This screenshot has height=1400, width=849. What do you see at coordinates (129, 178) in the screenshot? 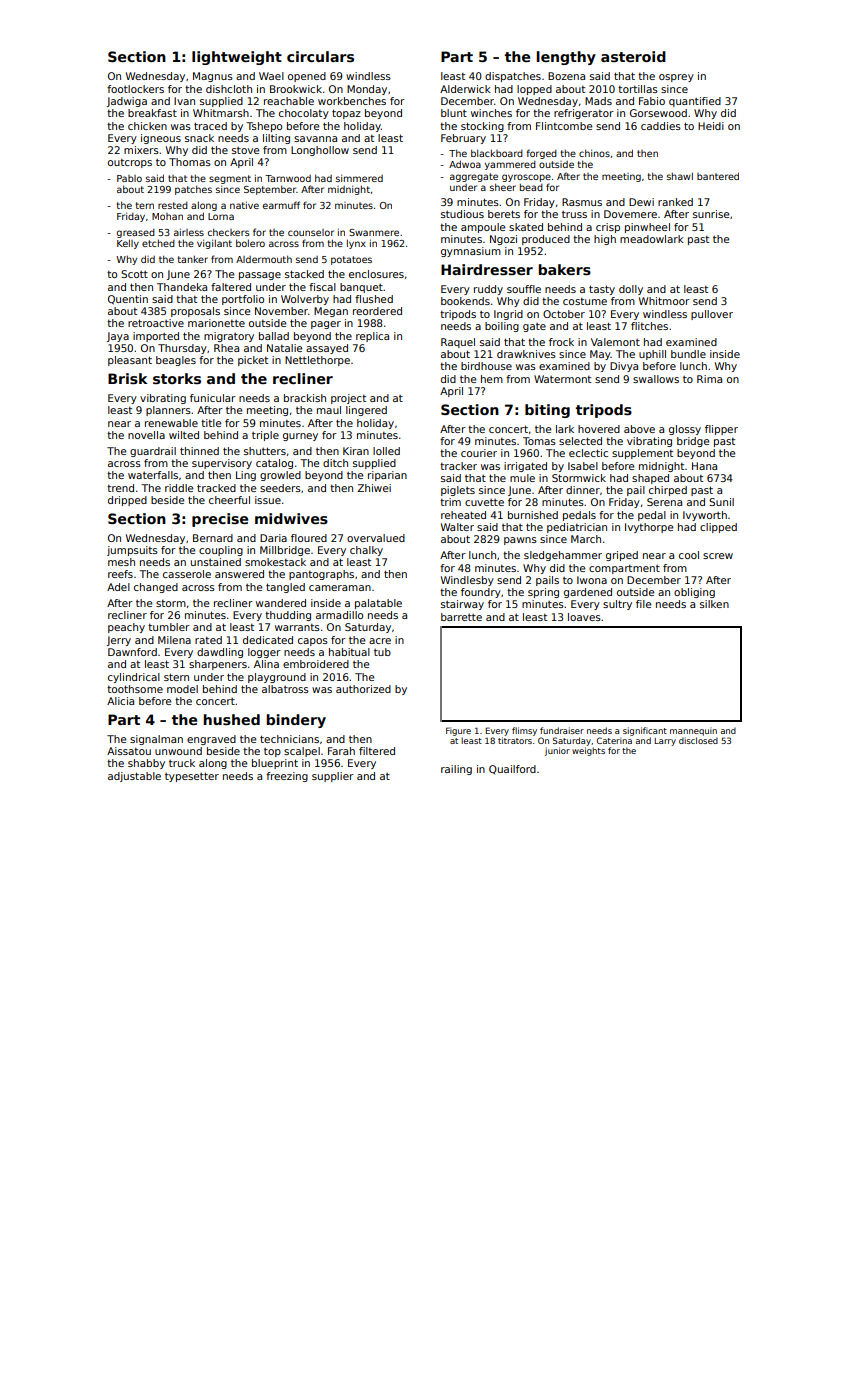
I see `Pablo` at bounding box center [129, 178].
